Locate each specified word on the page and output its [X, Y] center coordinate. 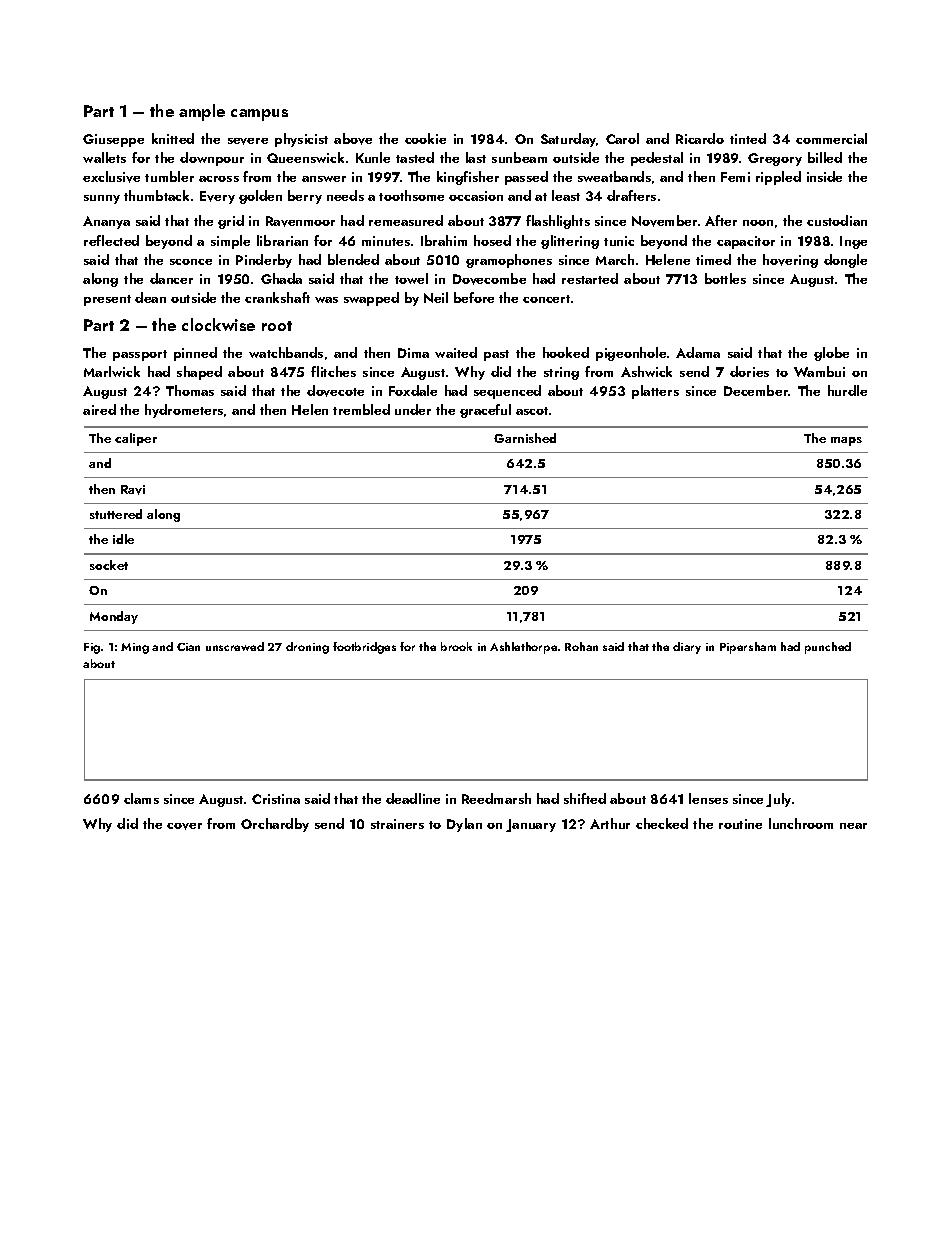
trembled [361, 409]
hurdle [847, 390]
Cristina [276, 799]
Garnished [525, 438]
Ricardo [700, 138]
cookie [425, 138]
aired [99, 409]
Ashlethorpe [523, 648]
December [756, 390]
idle [123, 539]
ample [202, 112]
